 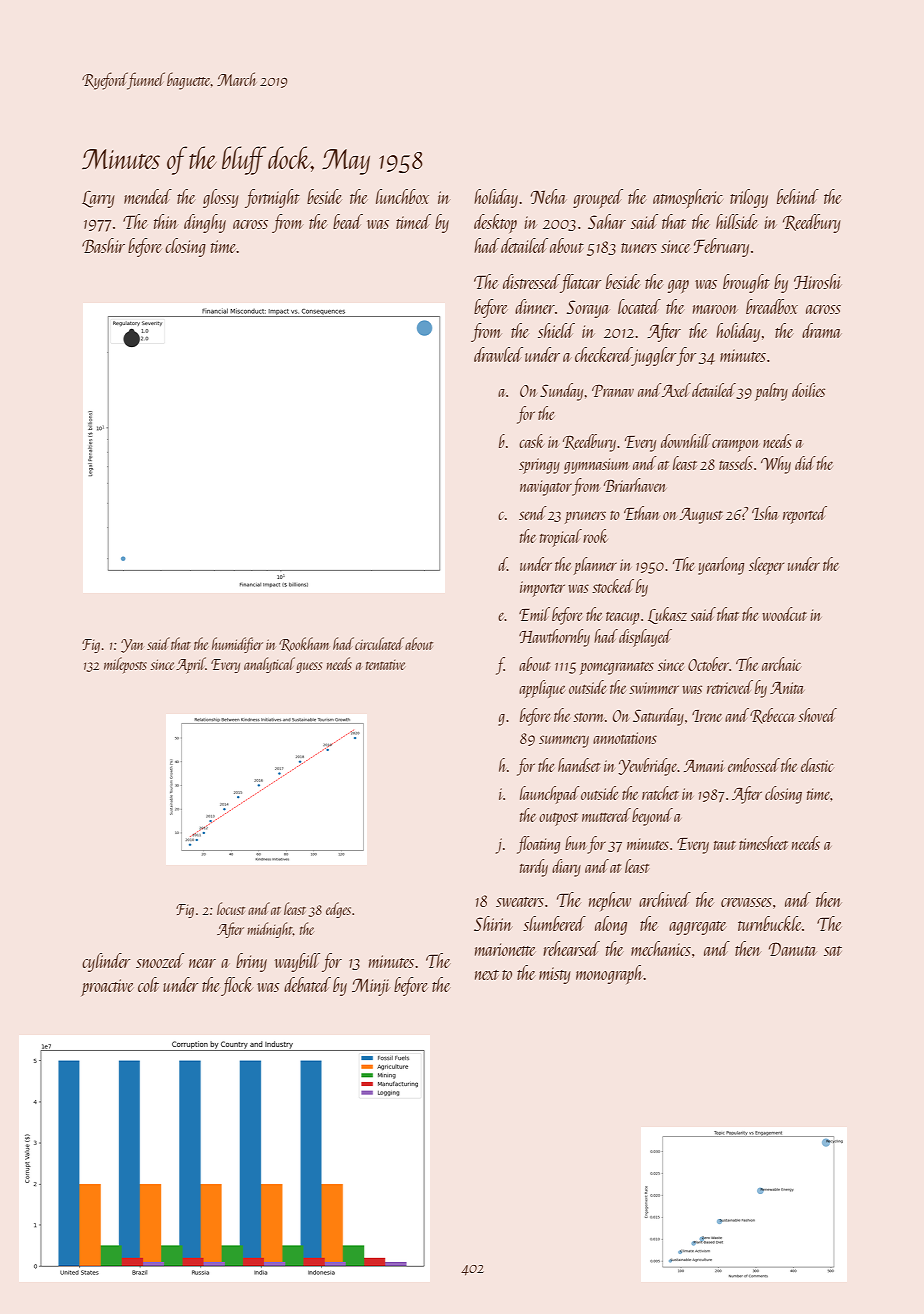 I want to click on marionette, so click(x=505, y=949).
